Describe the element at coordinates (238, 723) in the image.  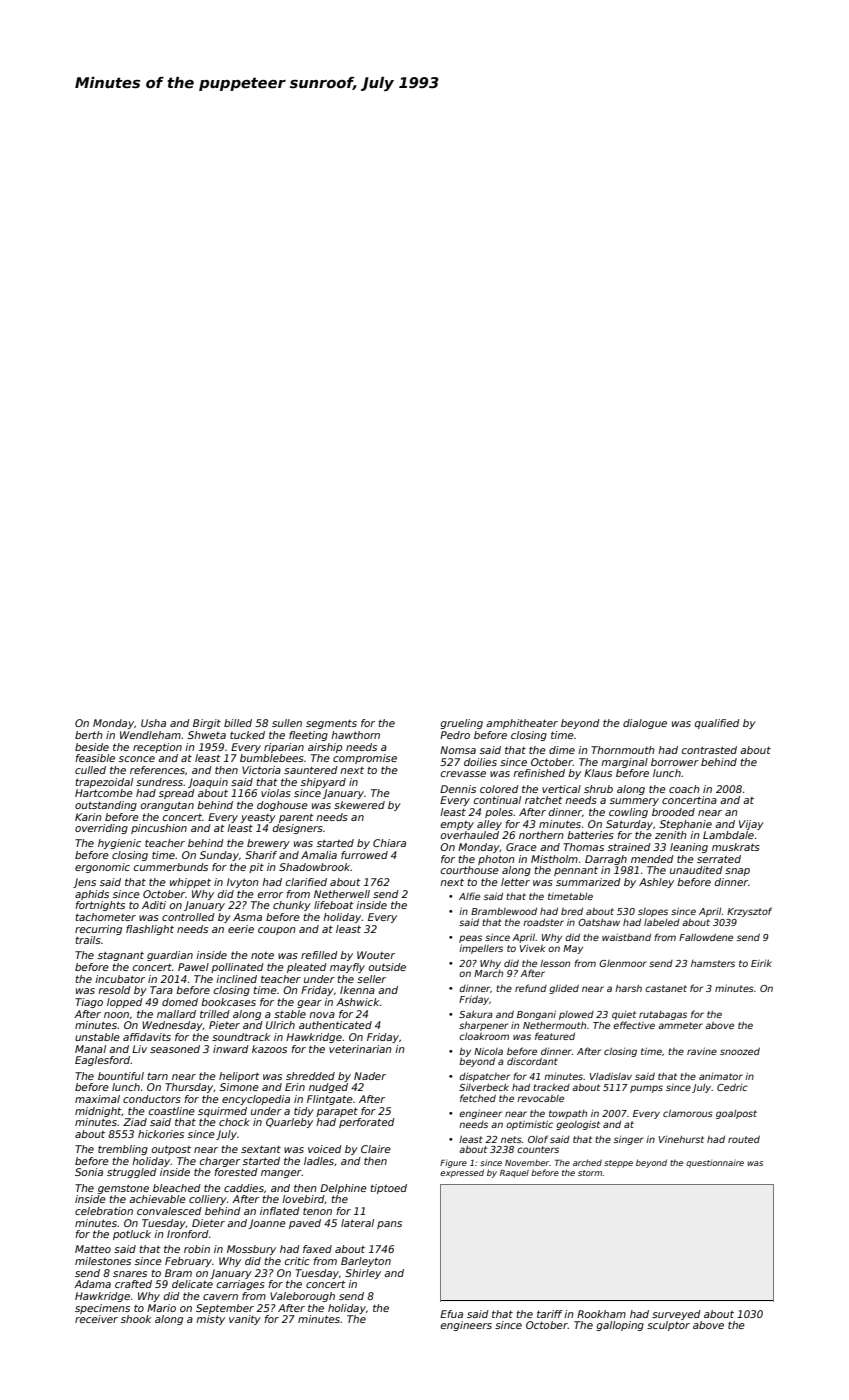
I see `billed` at that location.
